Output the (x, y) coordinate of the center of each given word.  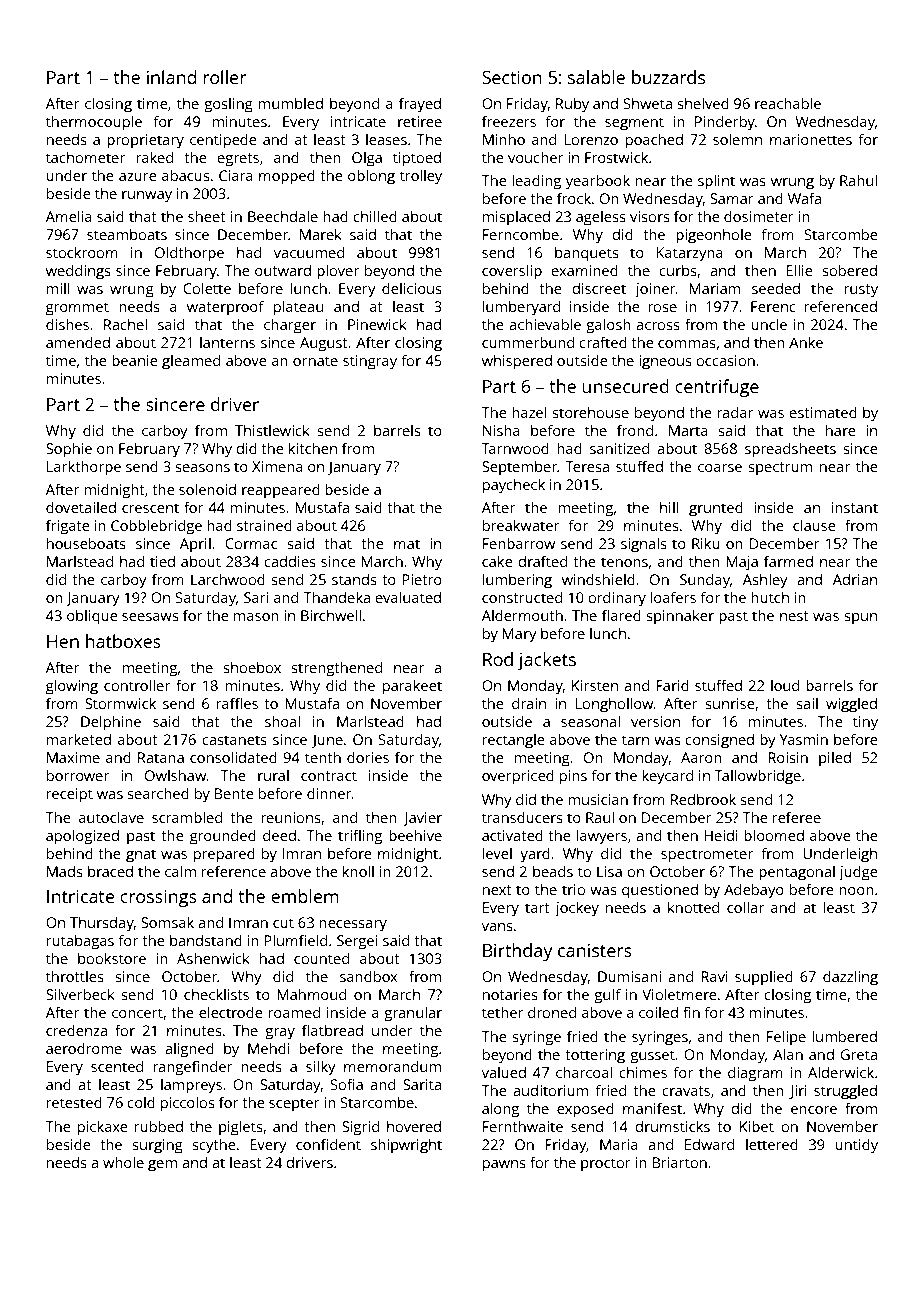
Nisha (501, 430)
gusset (652, 1057)
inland (171, 77)
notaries (510, 994)
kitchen (313, 448)
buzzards (668, 77)
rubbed (159, 1126)
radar (735, 412)
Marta (688, 430)
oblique (92, 617)
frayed (420, 105)
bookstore (112, 958)
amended (78, 342)
